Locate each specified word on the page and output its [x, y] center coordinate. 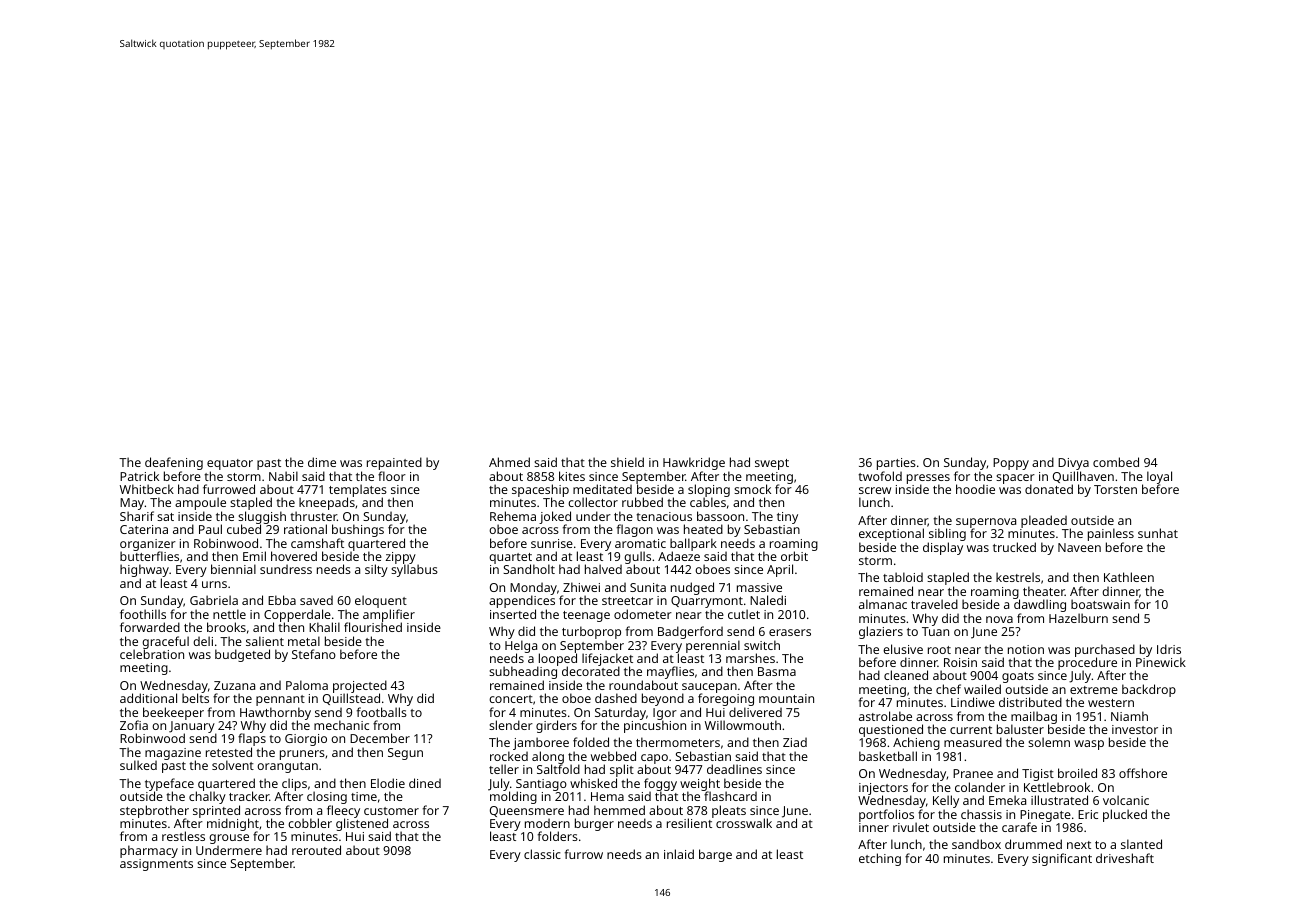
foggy [660, 785]
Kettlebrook [1057, 787]
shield [627, 462]
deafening [174, 463]
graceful [165, 643]
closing [327, 797]
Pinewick [1161, 662]
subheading [523, 673]
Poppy [1011, 464]
